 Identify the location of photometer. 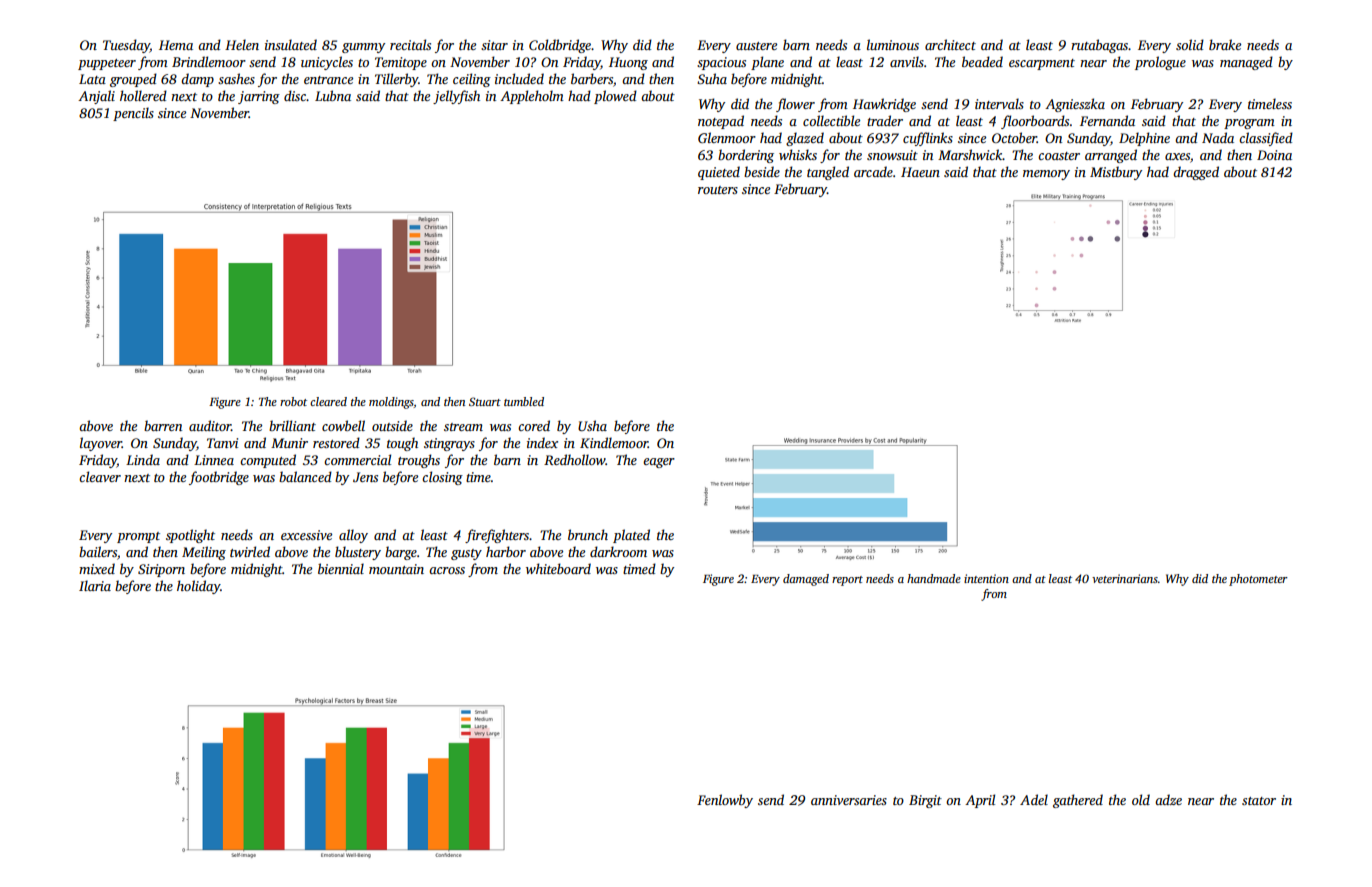
(1258, 580).
